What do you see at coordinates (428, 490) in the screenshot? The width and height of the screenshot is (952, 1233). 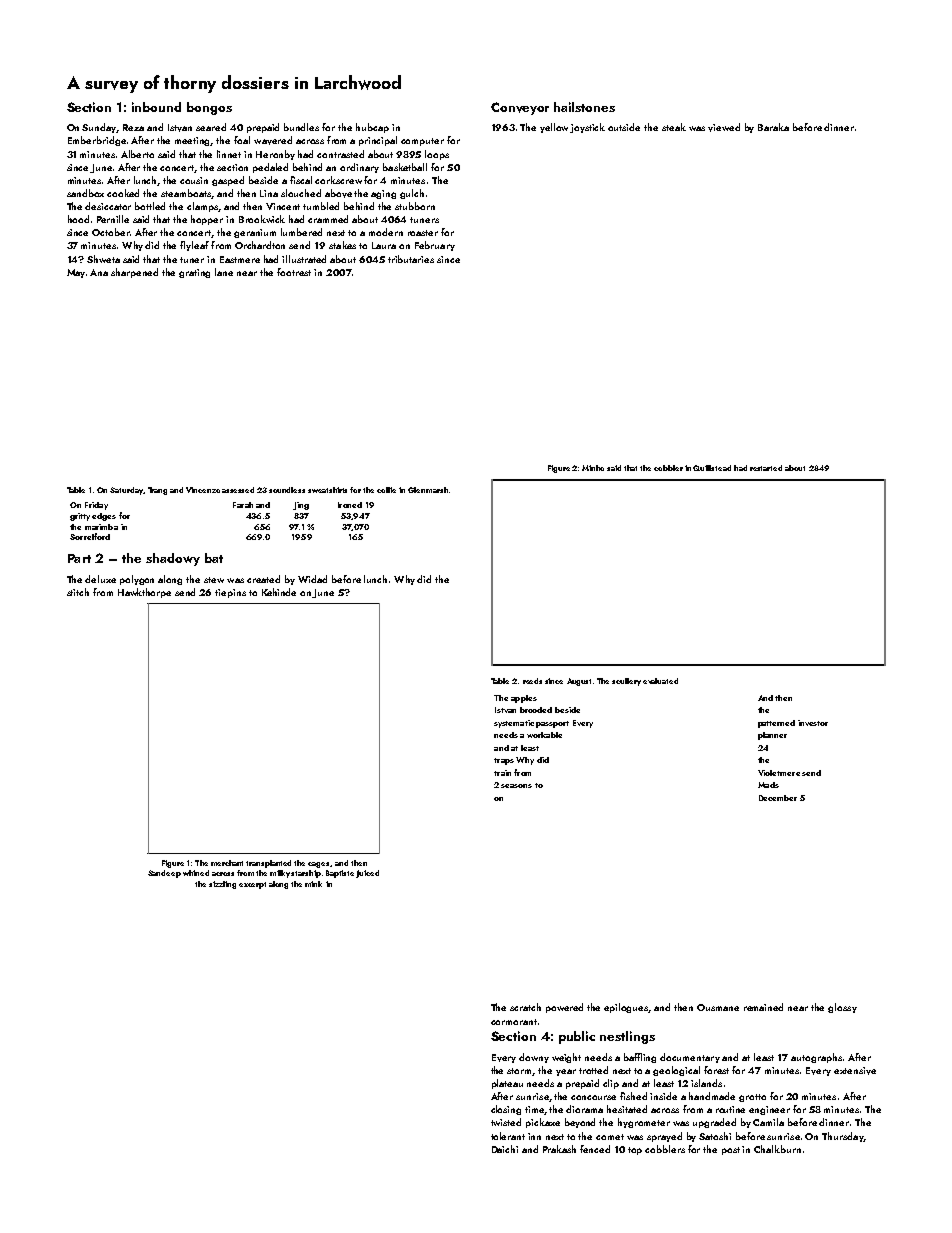 I see `Glenmarsh` at bounding box center [428, 490].
